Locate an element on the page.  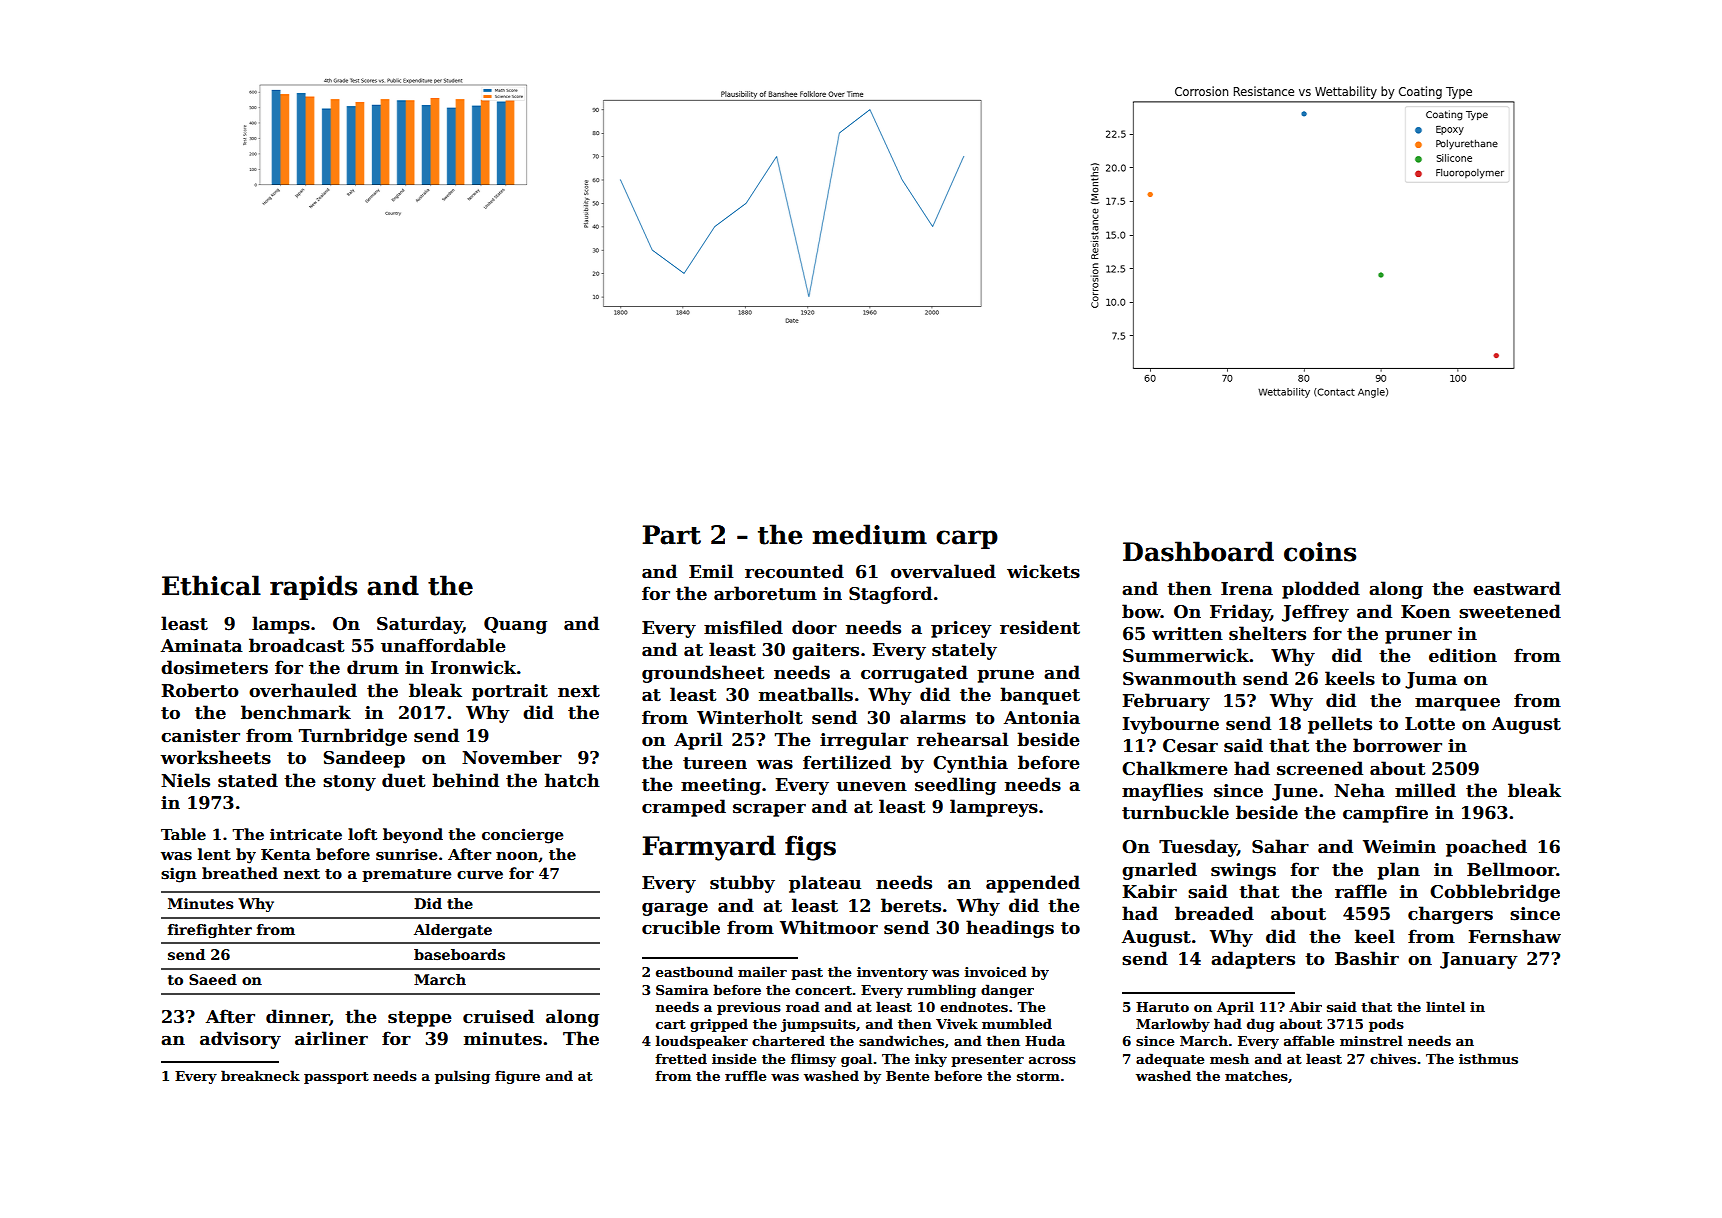
Bente is located at coordinates (907, 1076).
